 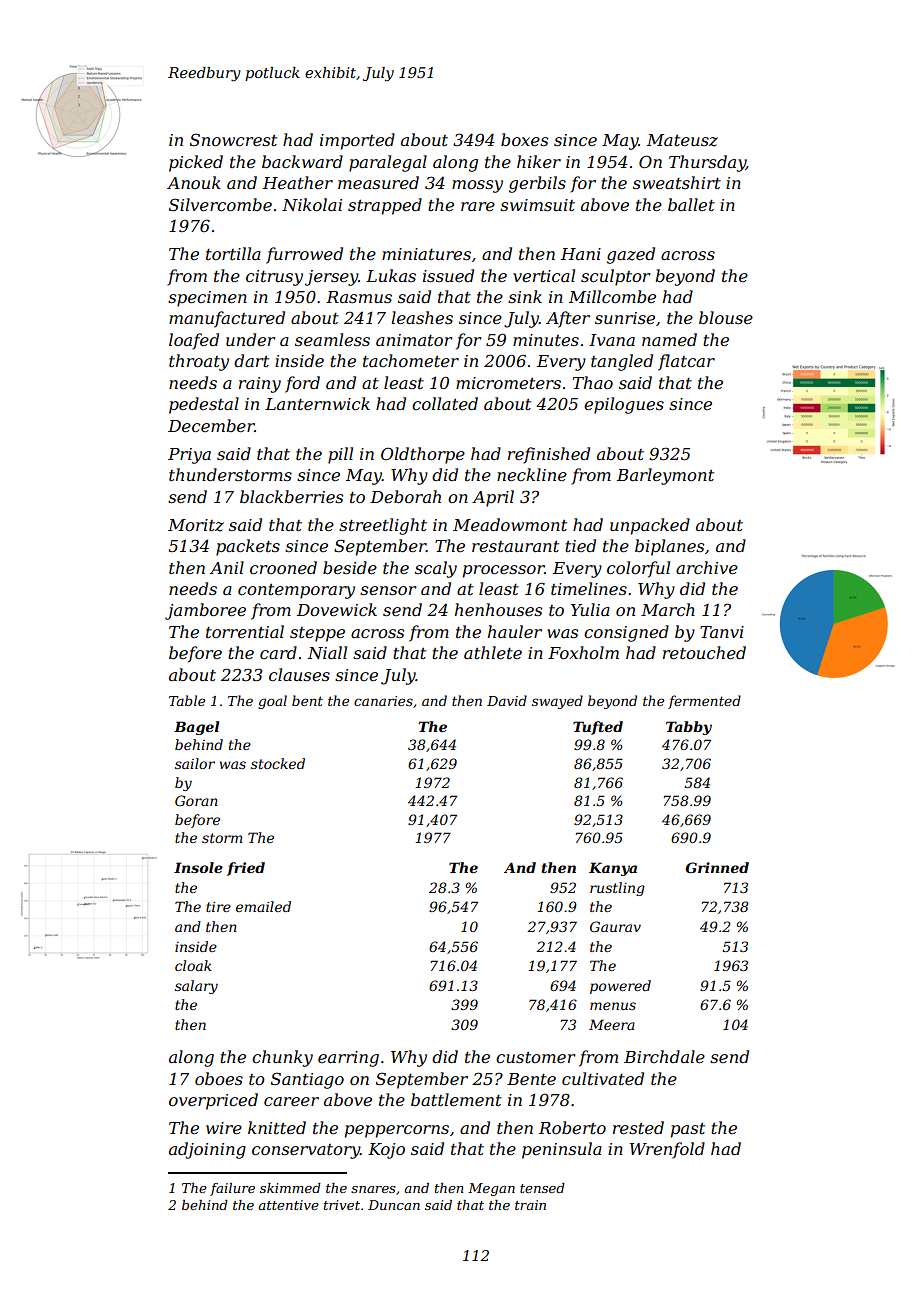 I want to click on David, so click(x=507, y=700).
